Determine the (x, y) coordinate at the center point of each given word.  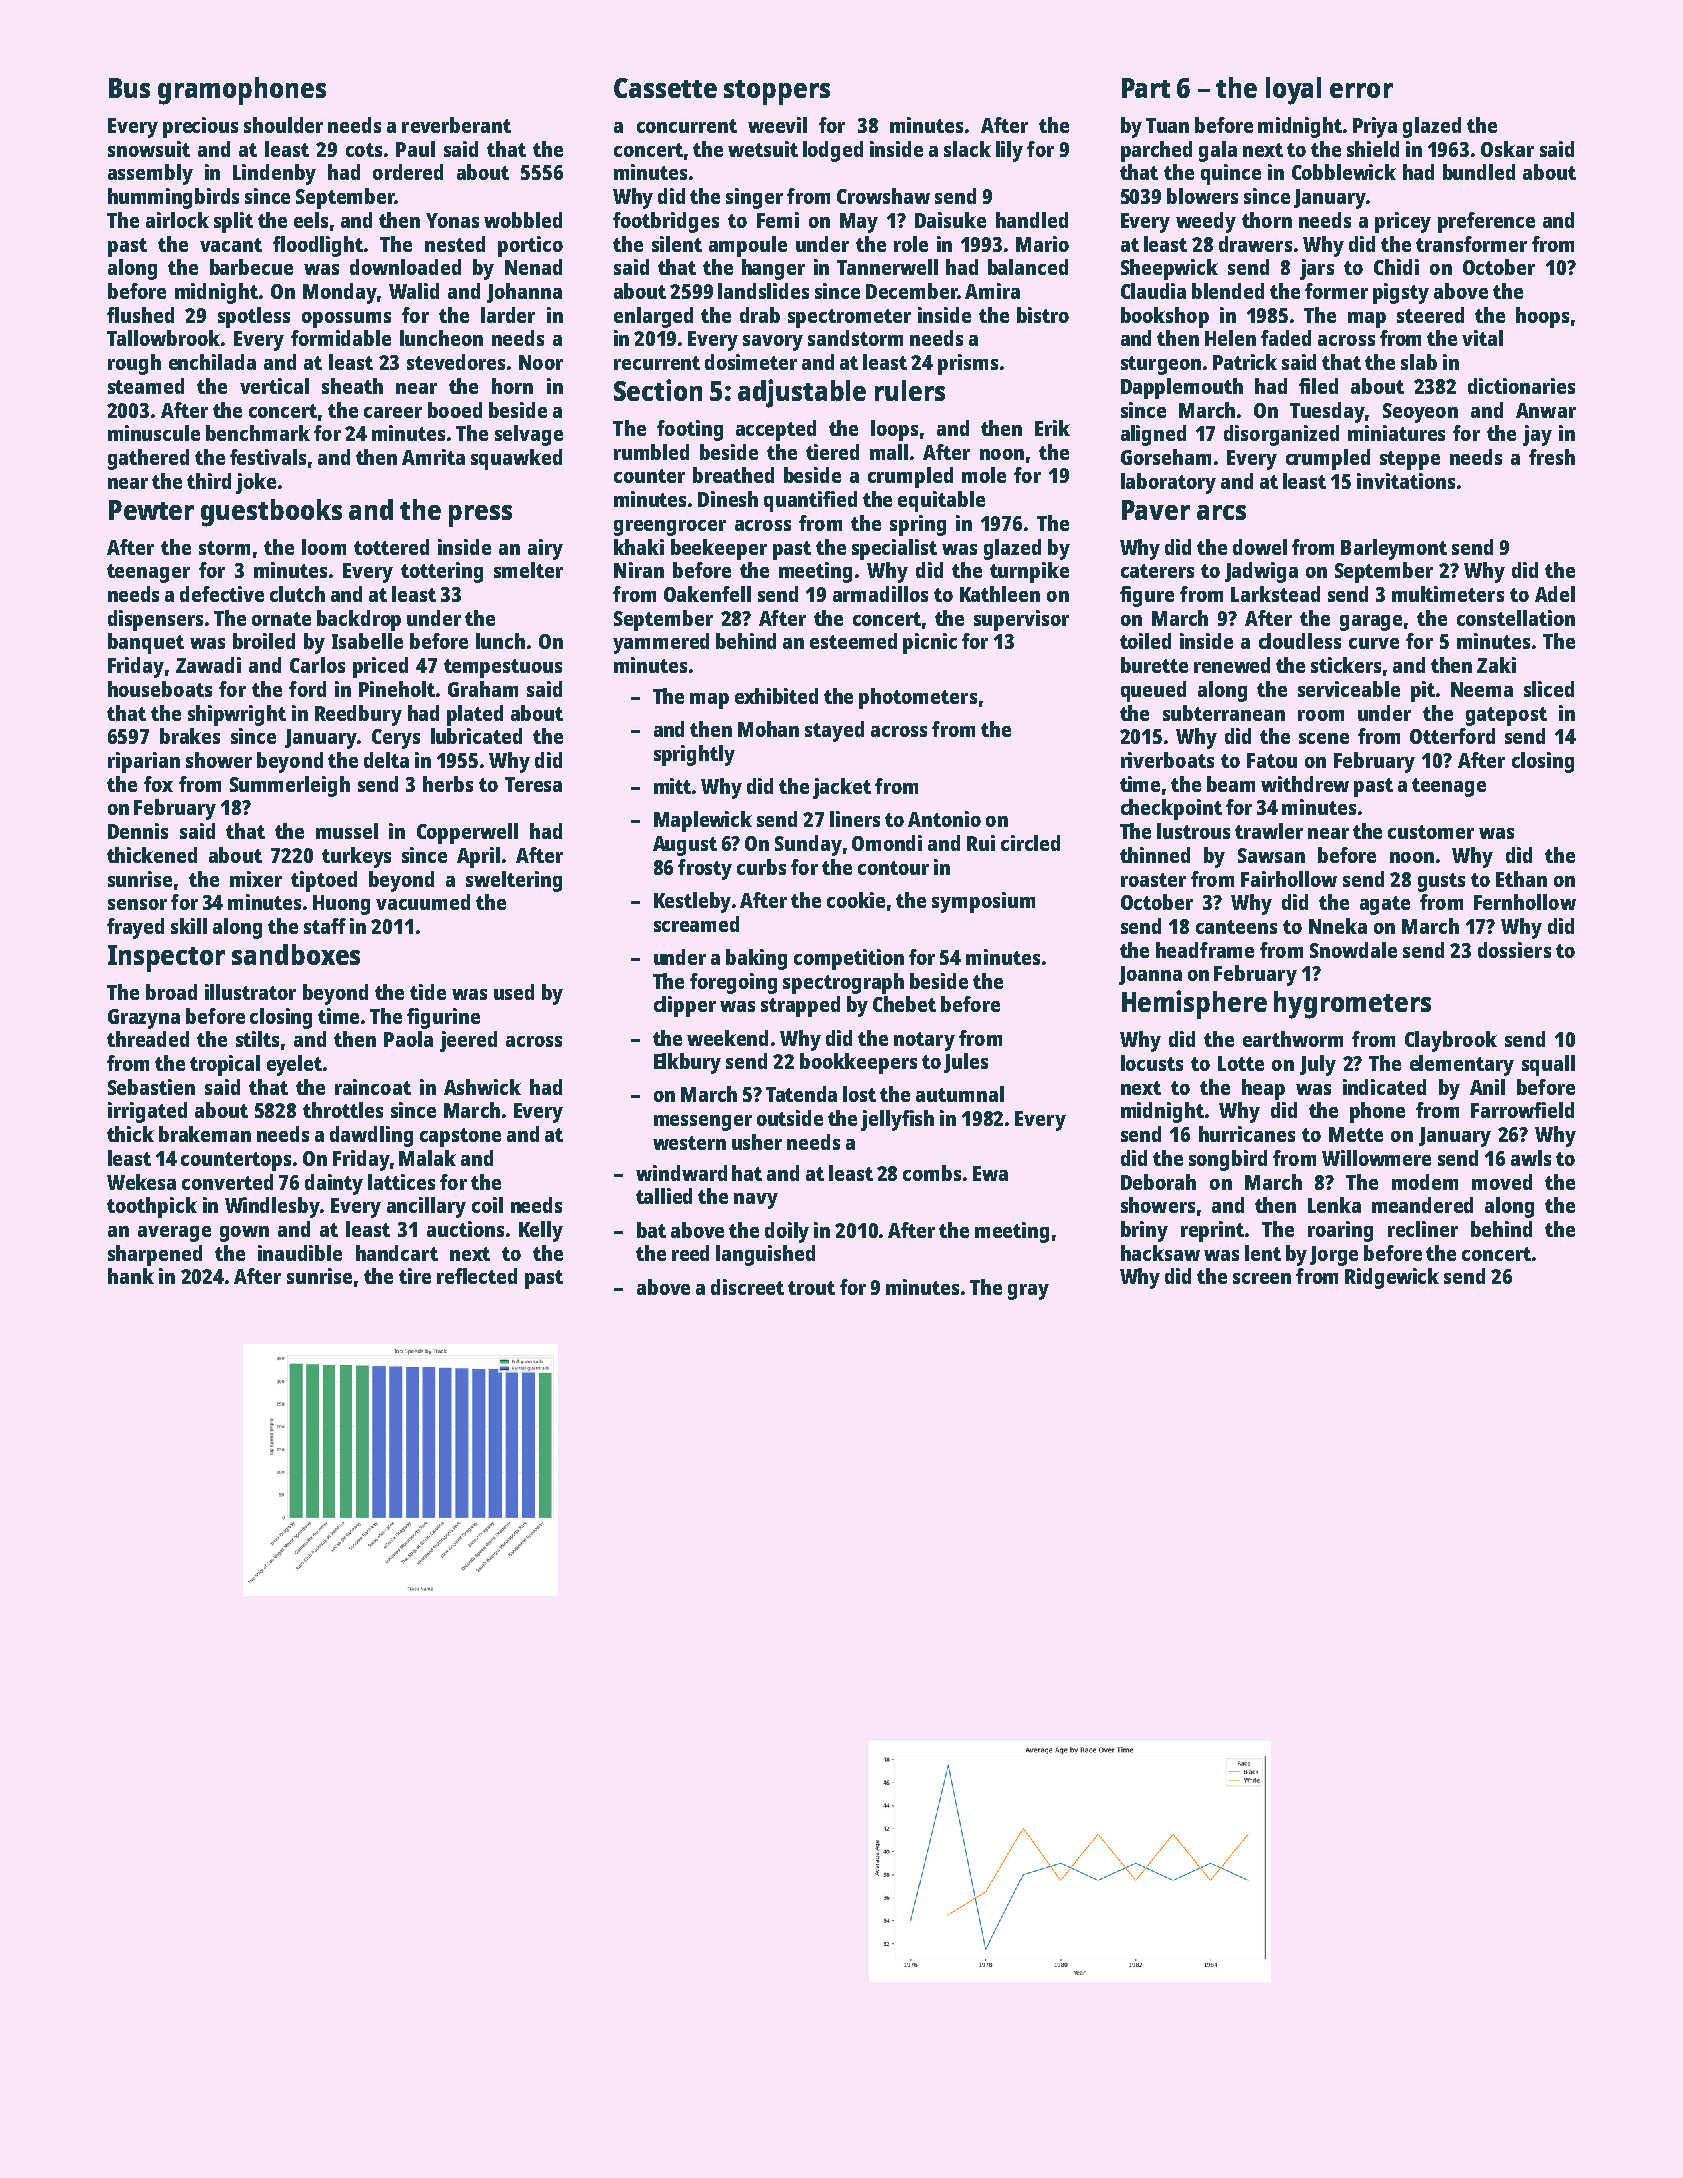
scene (1324, 738)
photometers (918, 698)
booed (455, 410)
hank (131, 1276)
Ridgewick (1392, 1278)
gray (1028, 1292)
